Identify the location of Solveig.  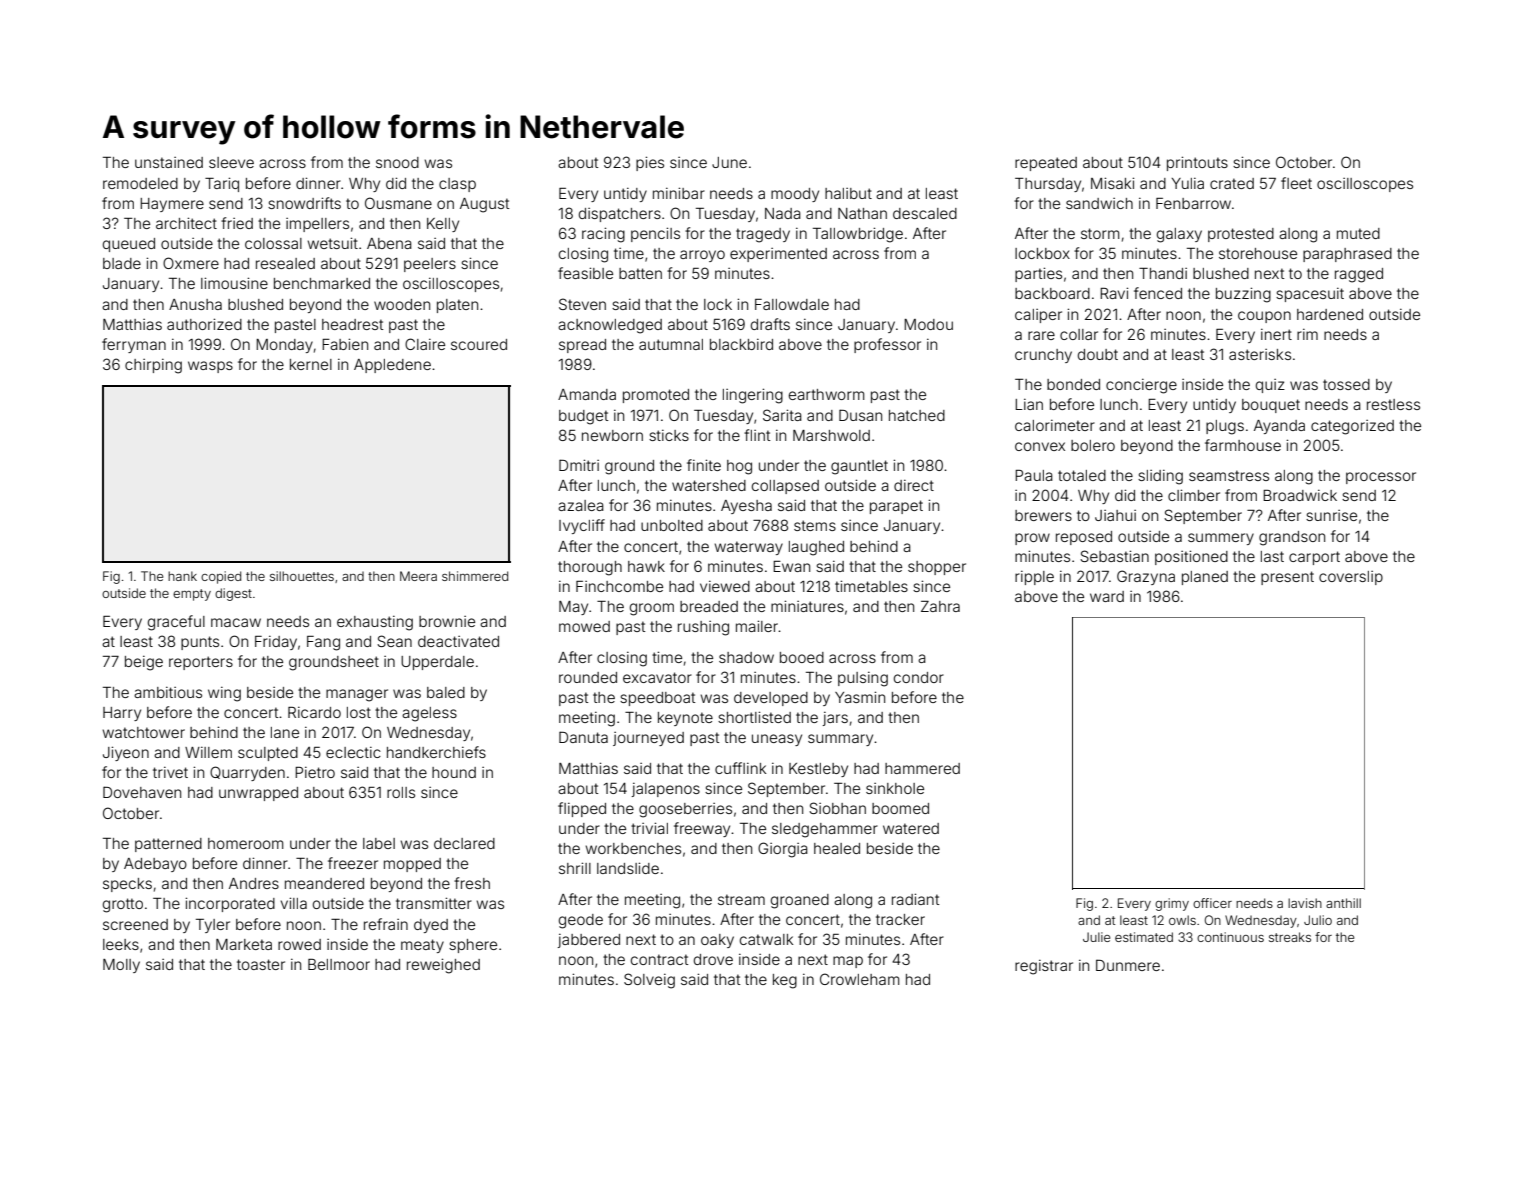
(649, 981).
